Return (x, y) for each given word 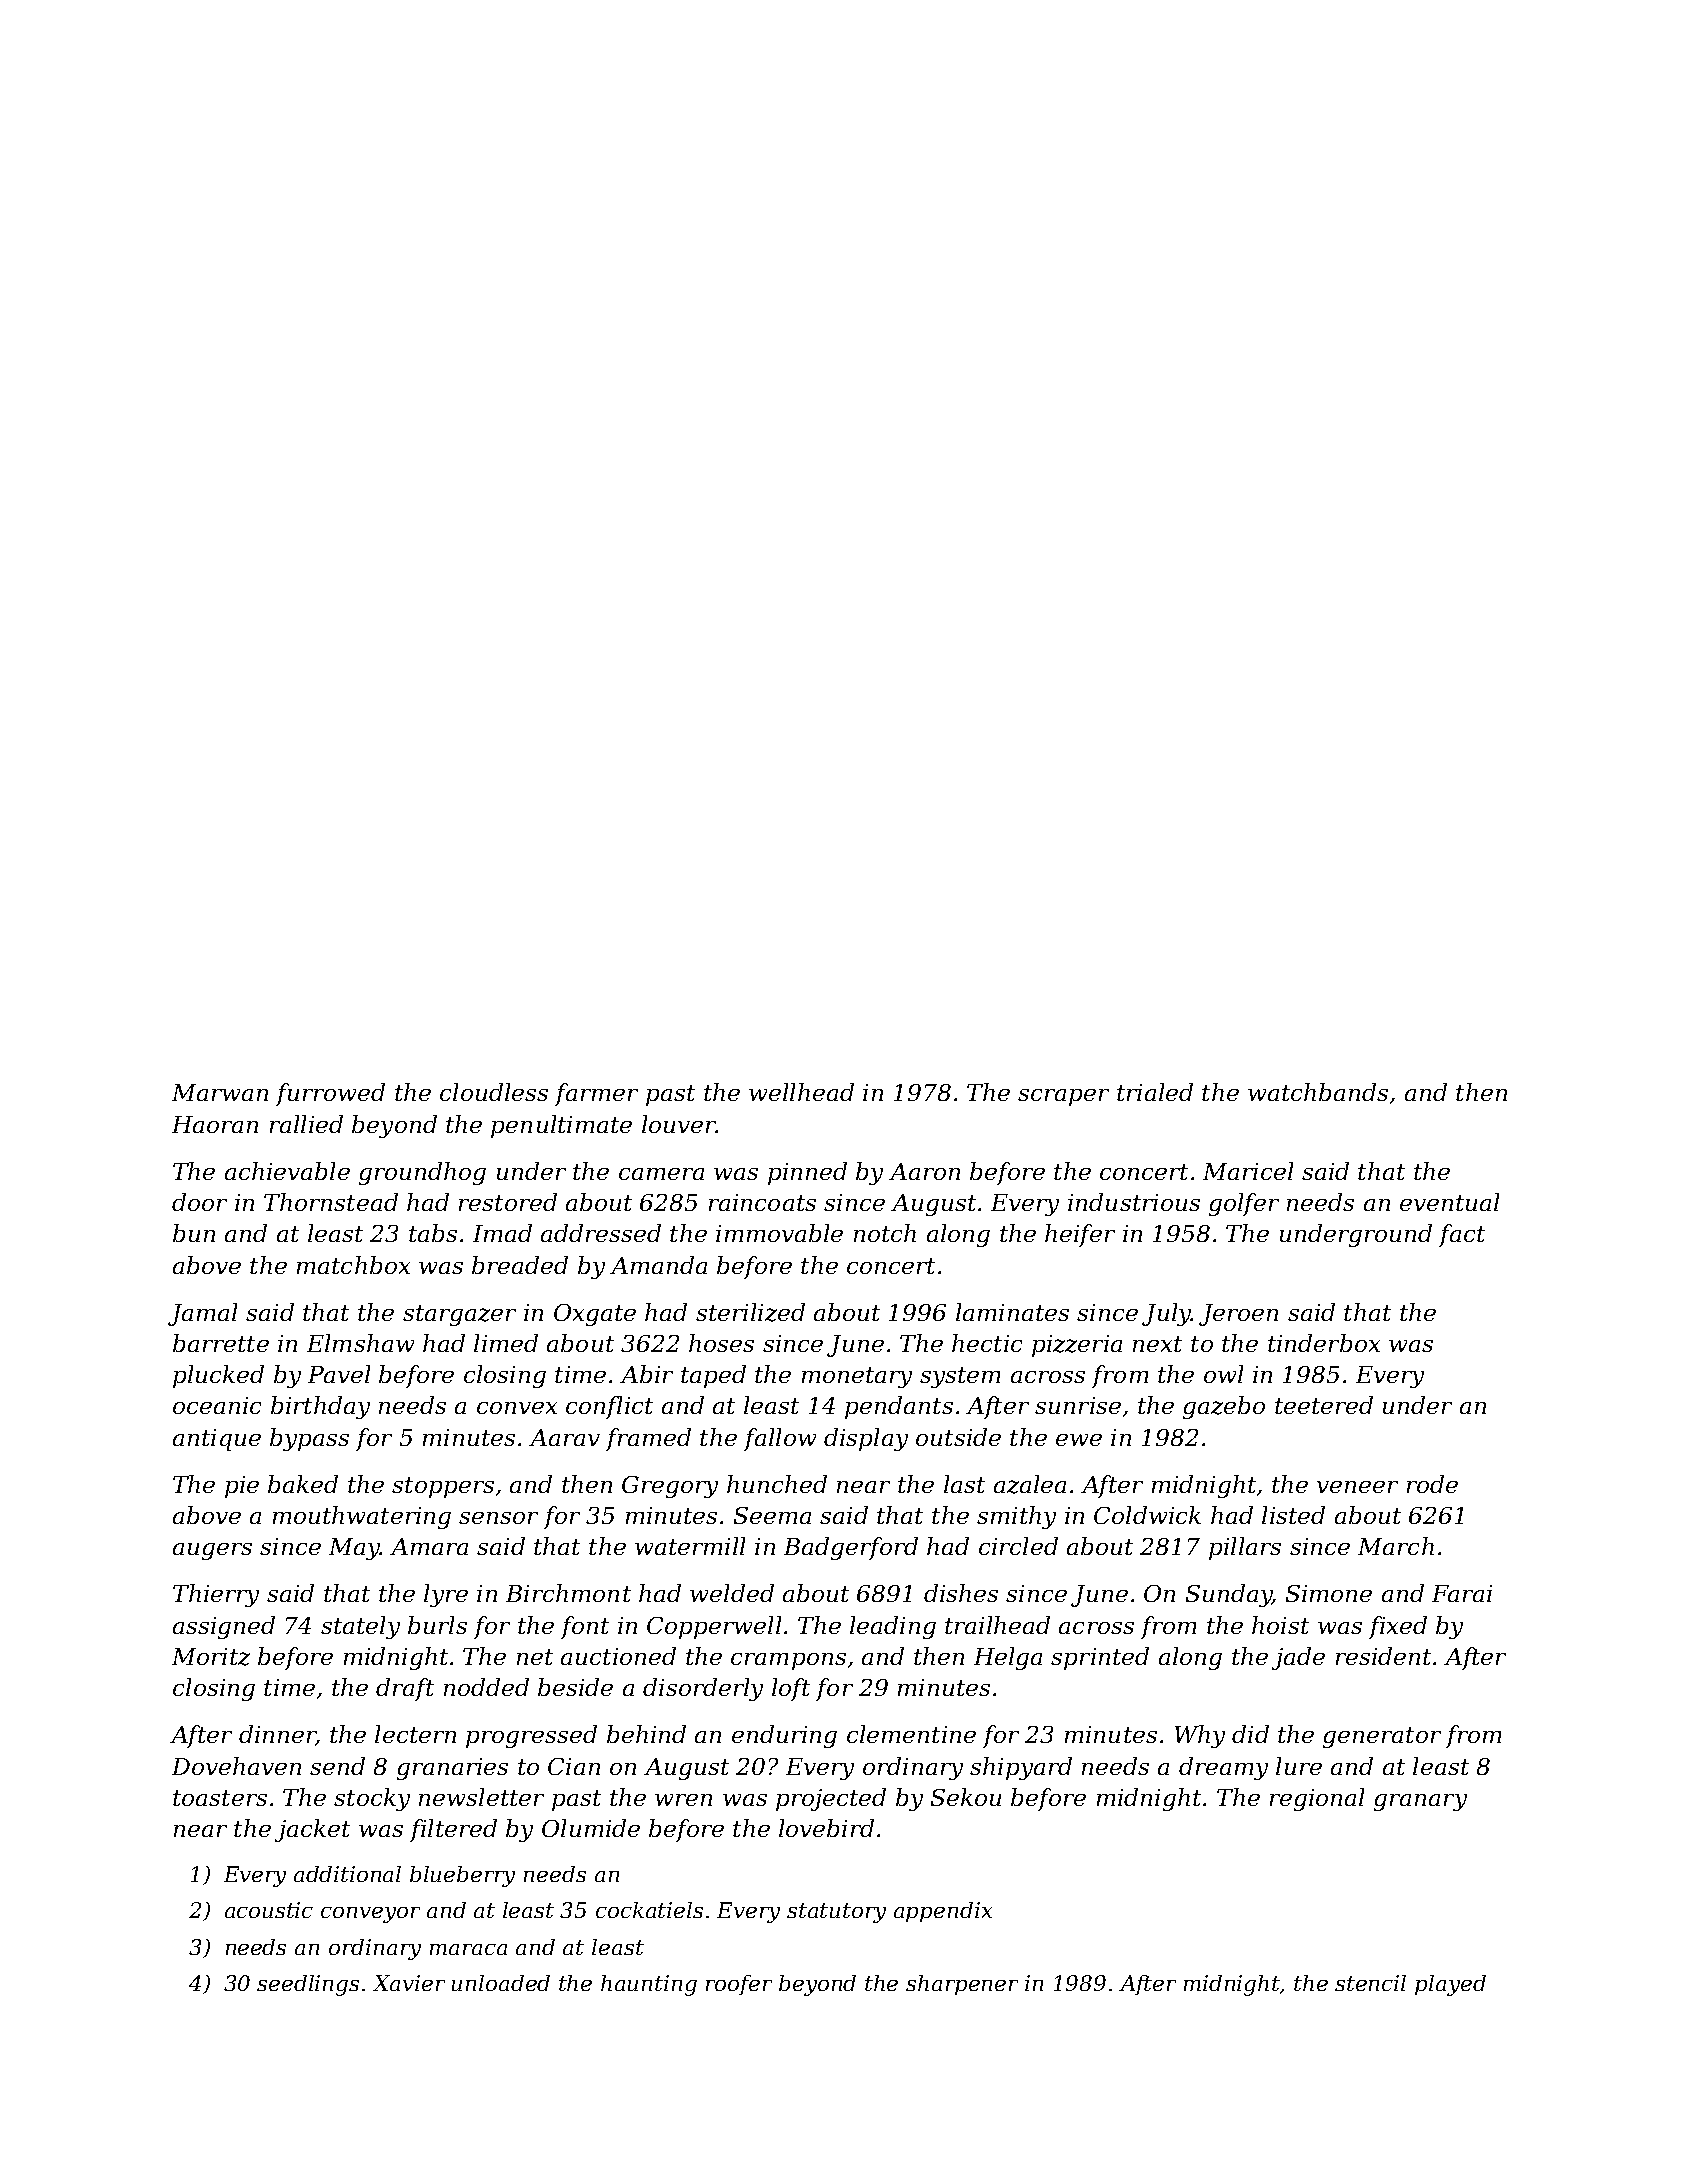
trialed (1155, 1092)
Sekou (966, 1797)
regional (1317, 1799)
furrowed (330, 1094)
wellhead (801, 1092)
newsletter (481, 1797)
